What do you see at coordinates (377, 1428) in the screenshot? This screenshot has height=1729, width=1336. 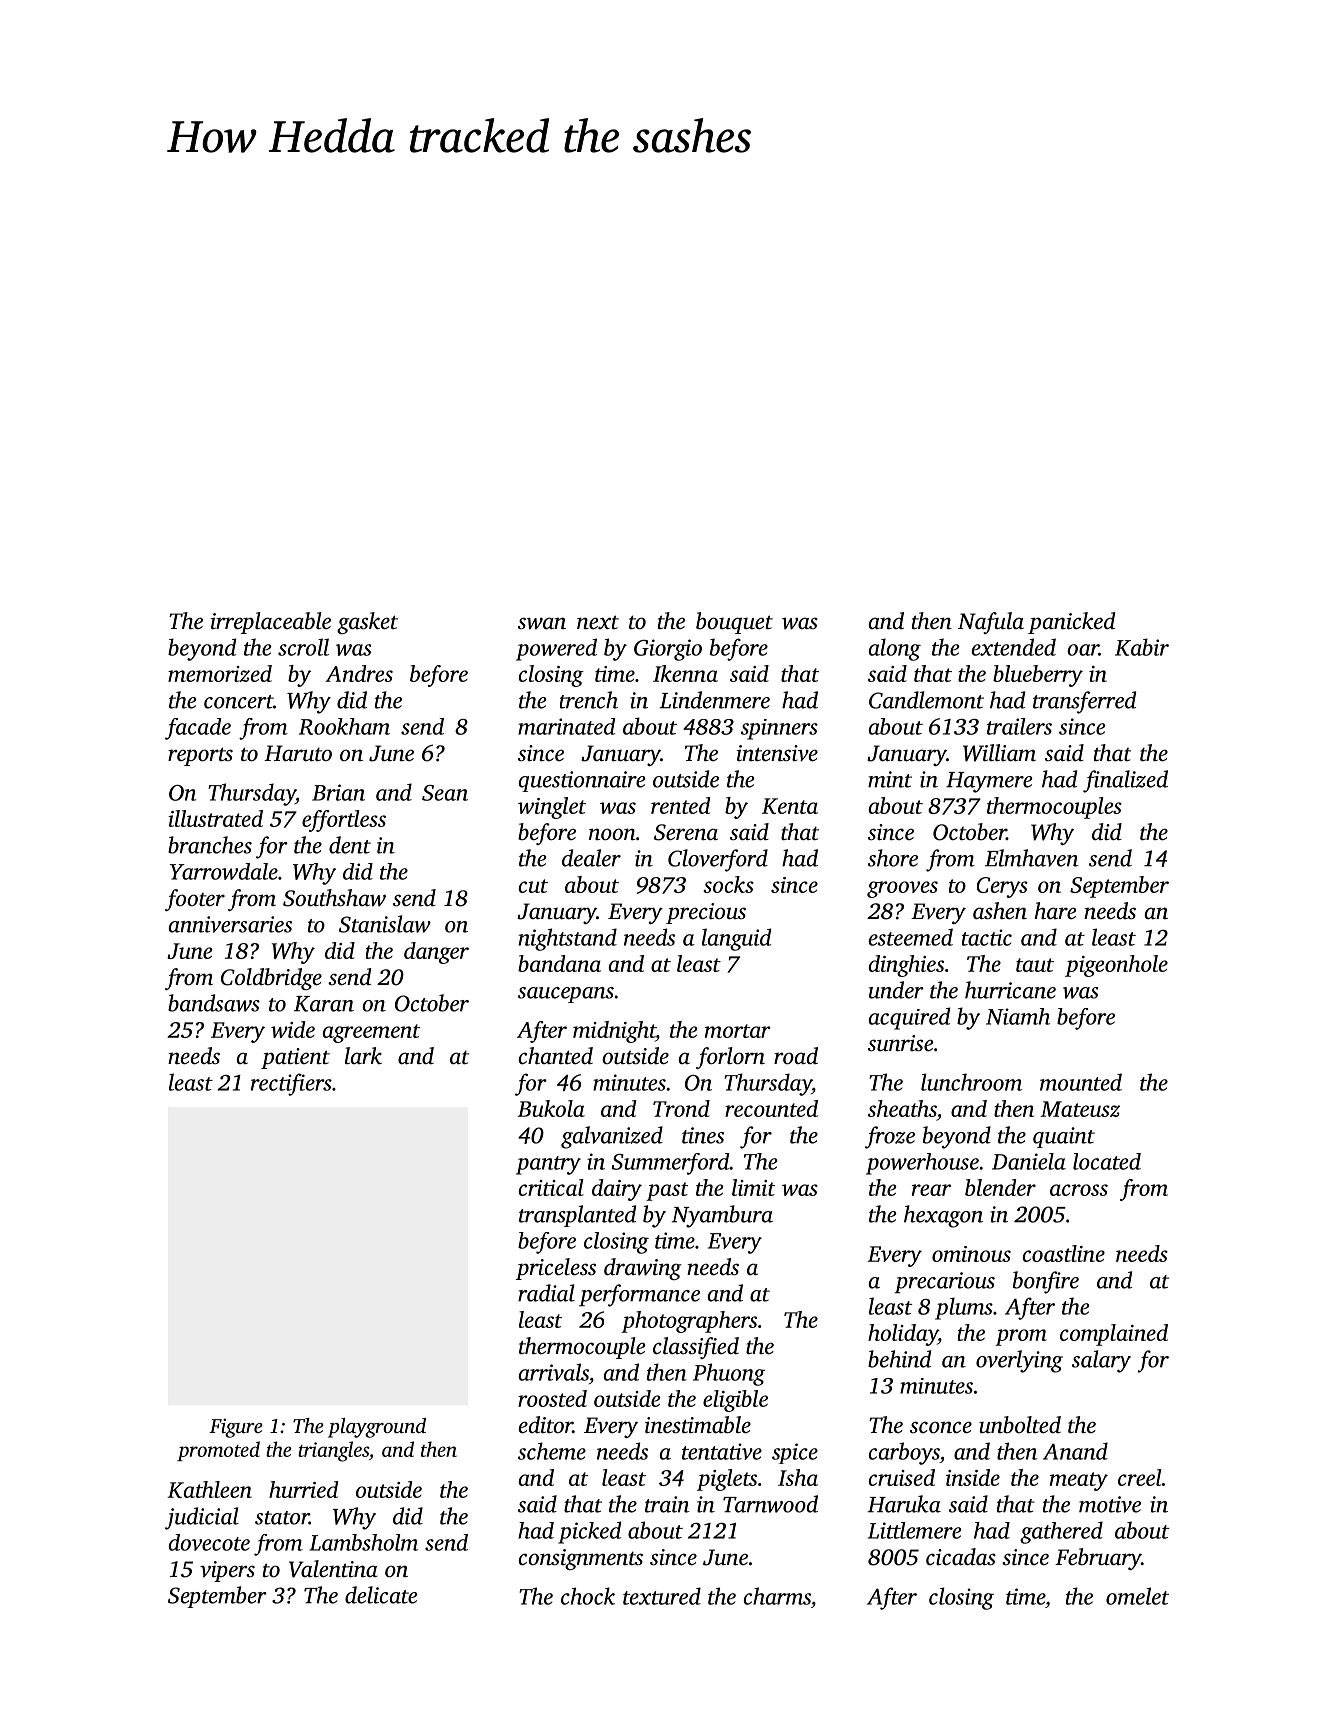 I see `playground` at bounding box center [377, 1428].
